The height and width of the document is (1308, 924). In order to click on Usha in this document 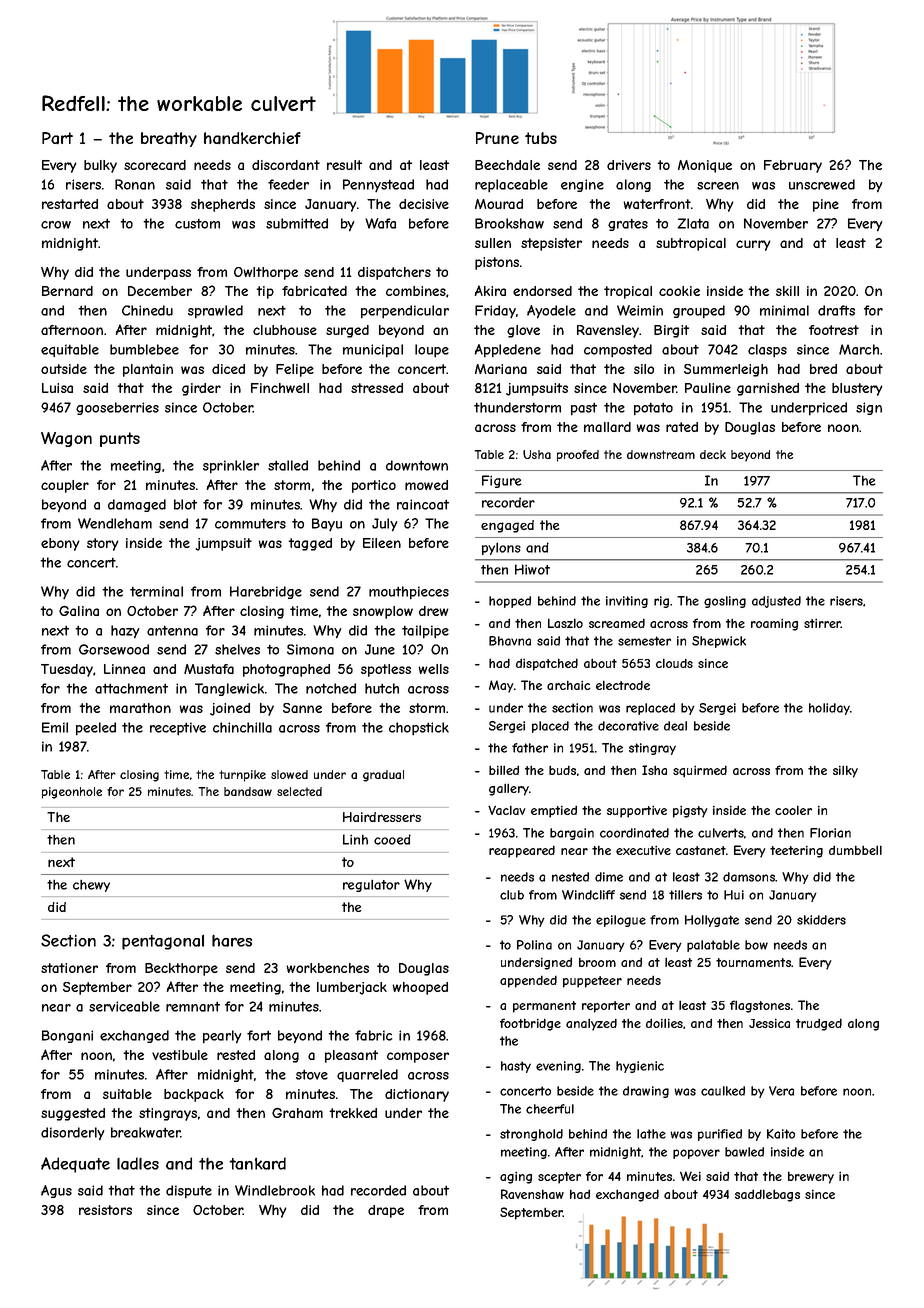, I will do `click(537, 454)`.
